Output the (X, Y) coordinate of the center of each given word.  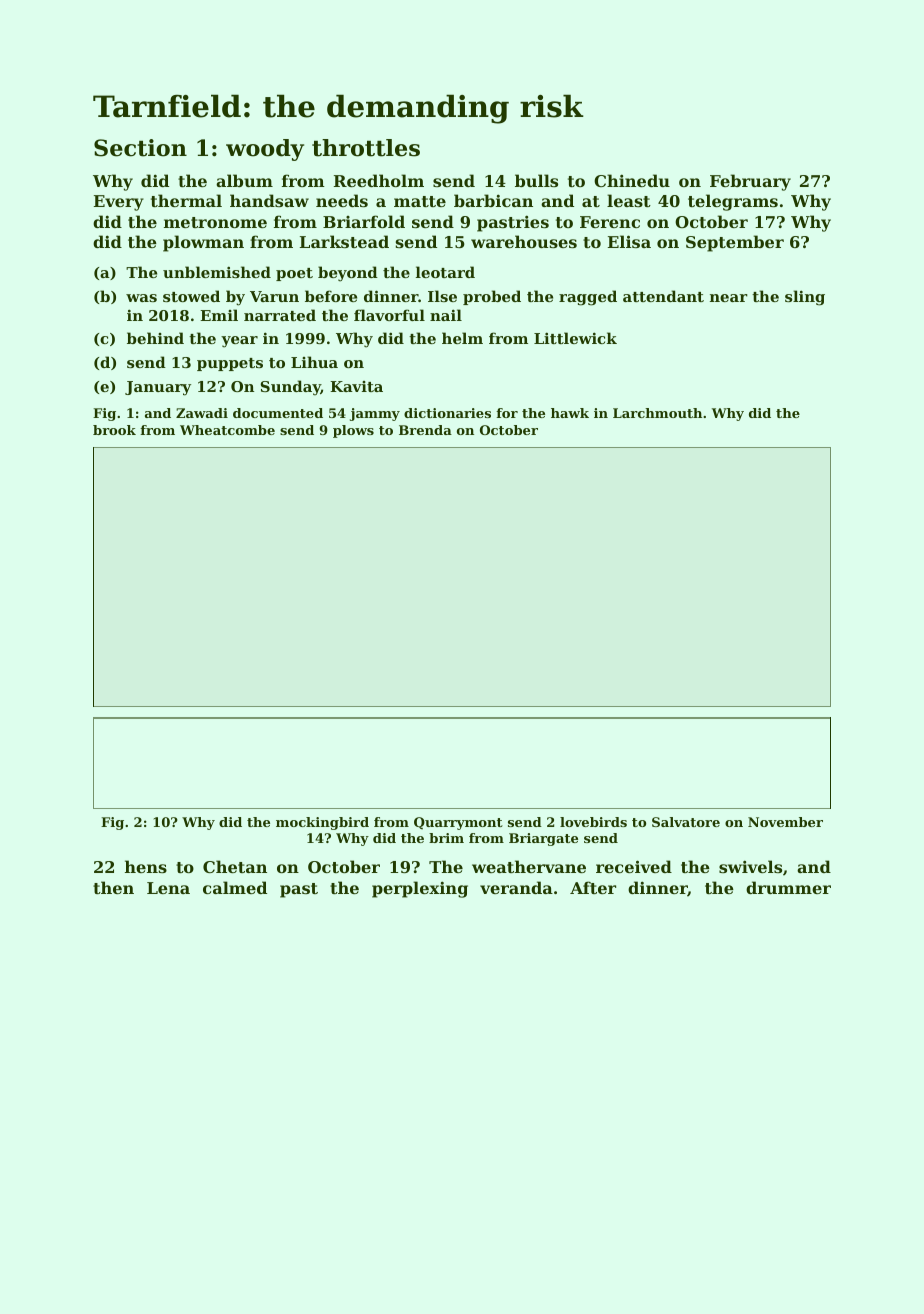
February (750, 182)
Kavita (356, 386)
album (244, 180)
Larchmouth (657, 413)
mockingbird (322, 823)
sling (805, 298)
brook (114, 430)
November (785, 822)
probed (492, 297)
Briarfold (364, 221)
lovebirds (593, 822)
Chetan (235, 866)
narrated (280, 315)
